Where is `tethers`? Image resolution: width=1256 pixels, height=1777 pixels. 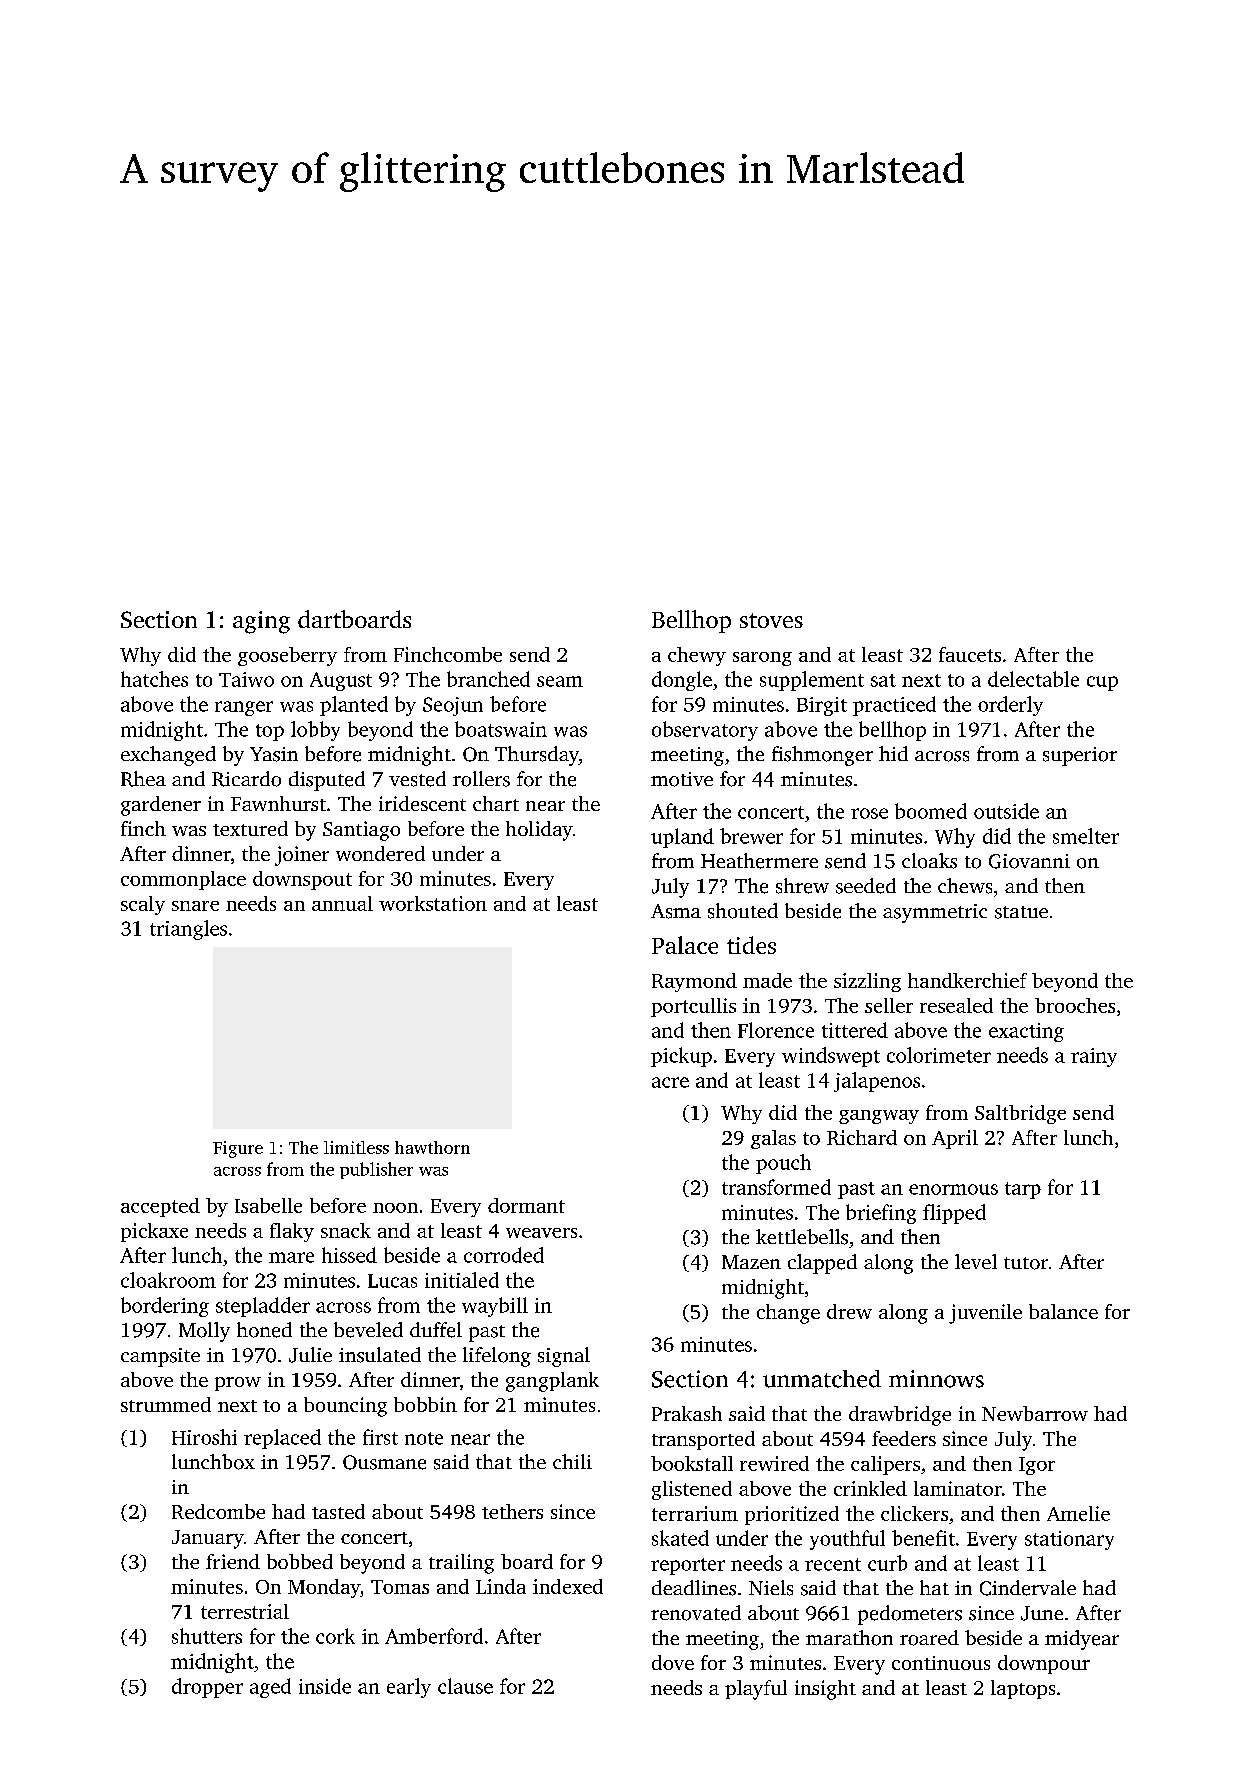
tethers is located at coordinates (512, 1511).
